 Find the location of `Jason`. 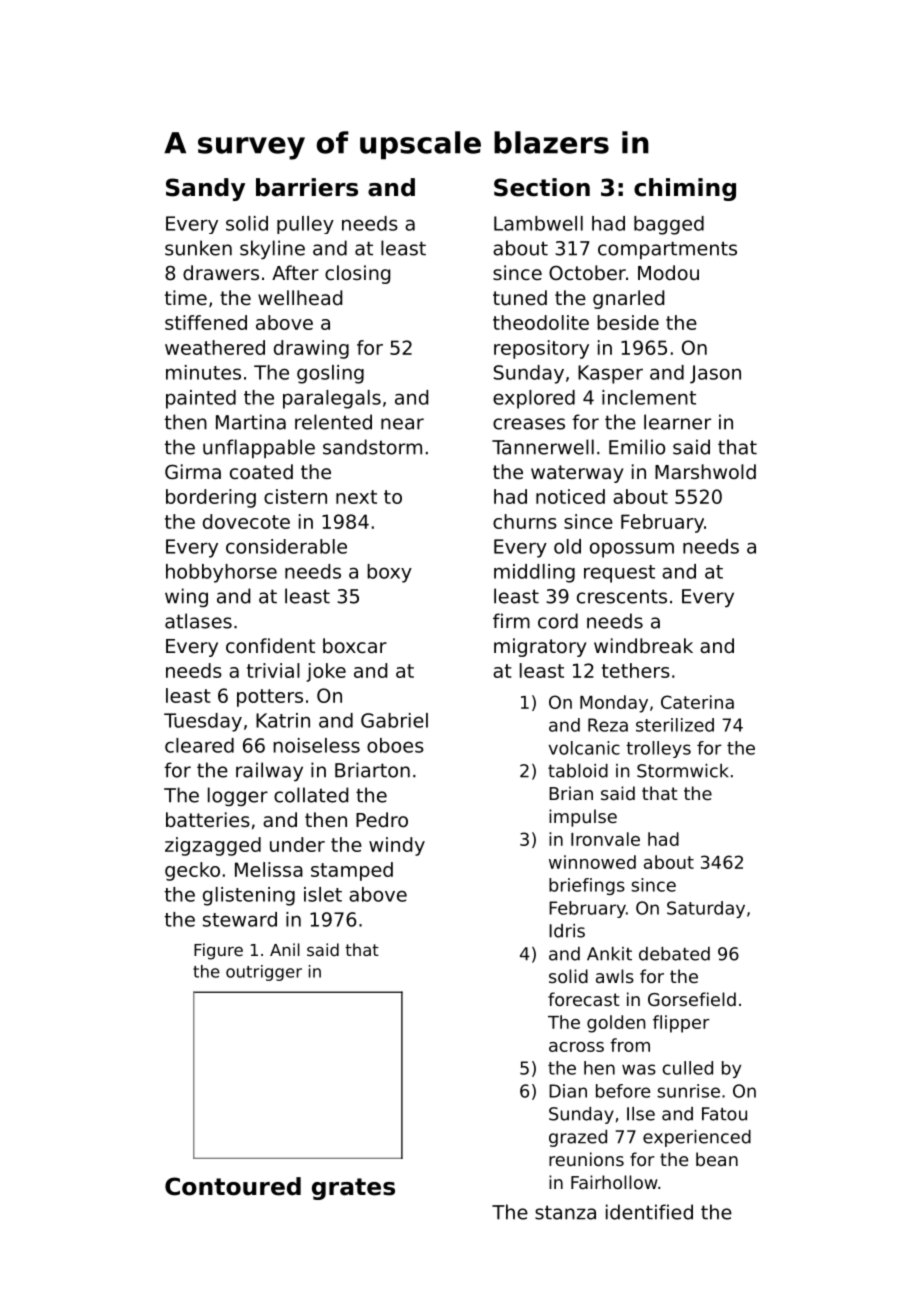

Jason is located at coordinates (715, 374).
